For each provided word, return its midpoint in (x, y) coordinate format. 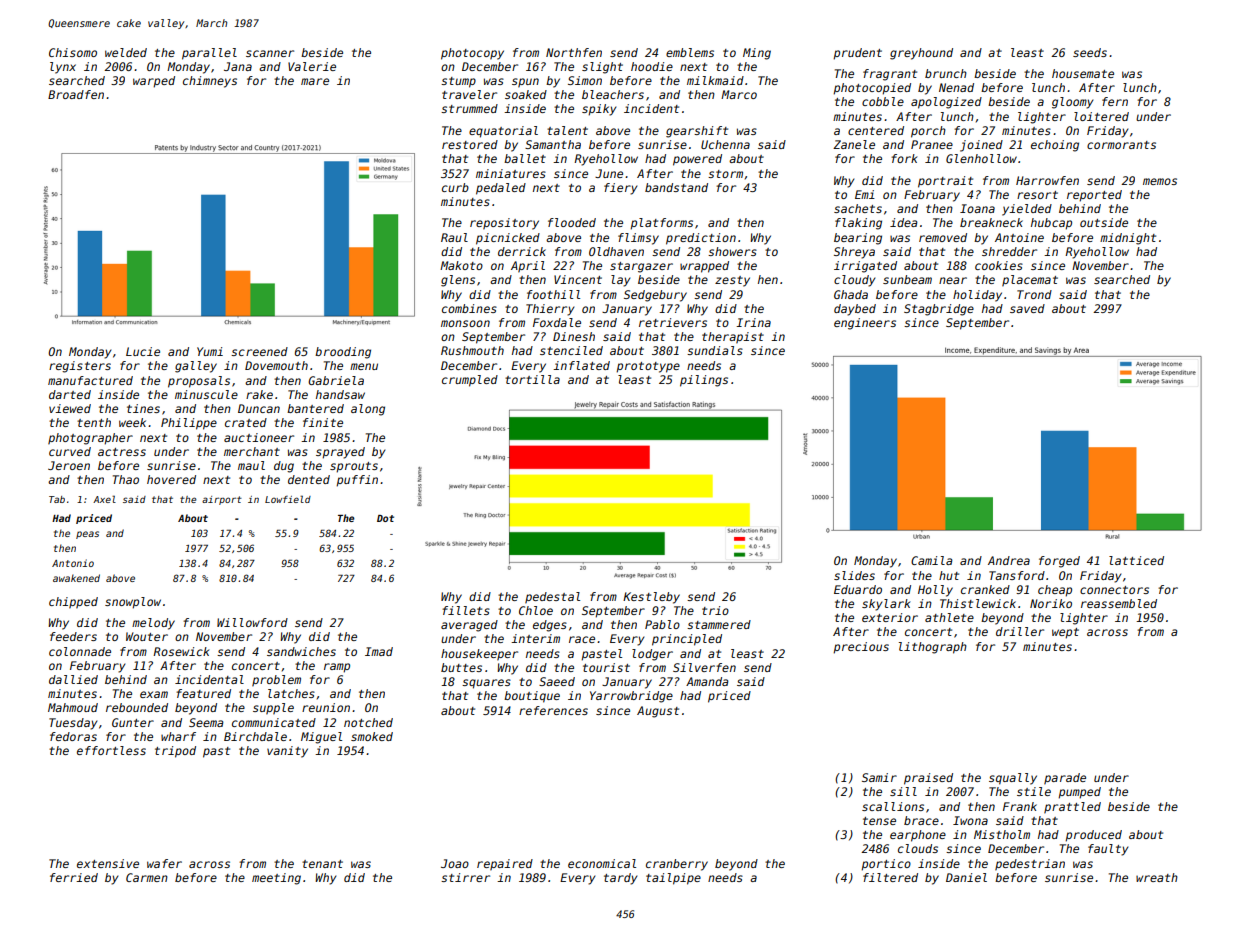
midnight (1128, 239)
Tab (57, 499)
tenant (322, 864)
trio (715, 610)
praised (928, 779)
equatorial (503, 132)
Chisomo (73, 52)
